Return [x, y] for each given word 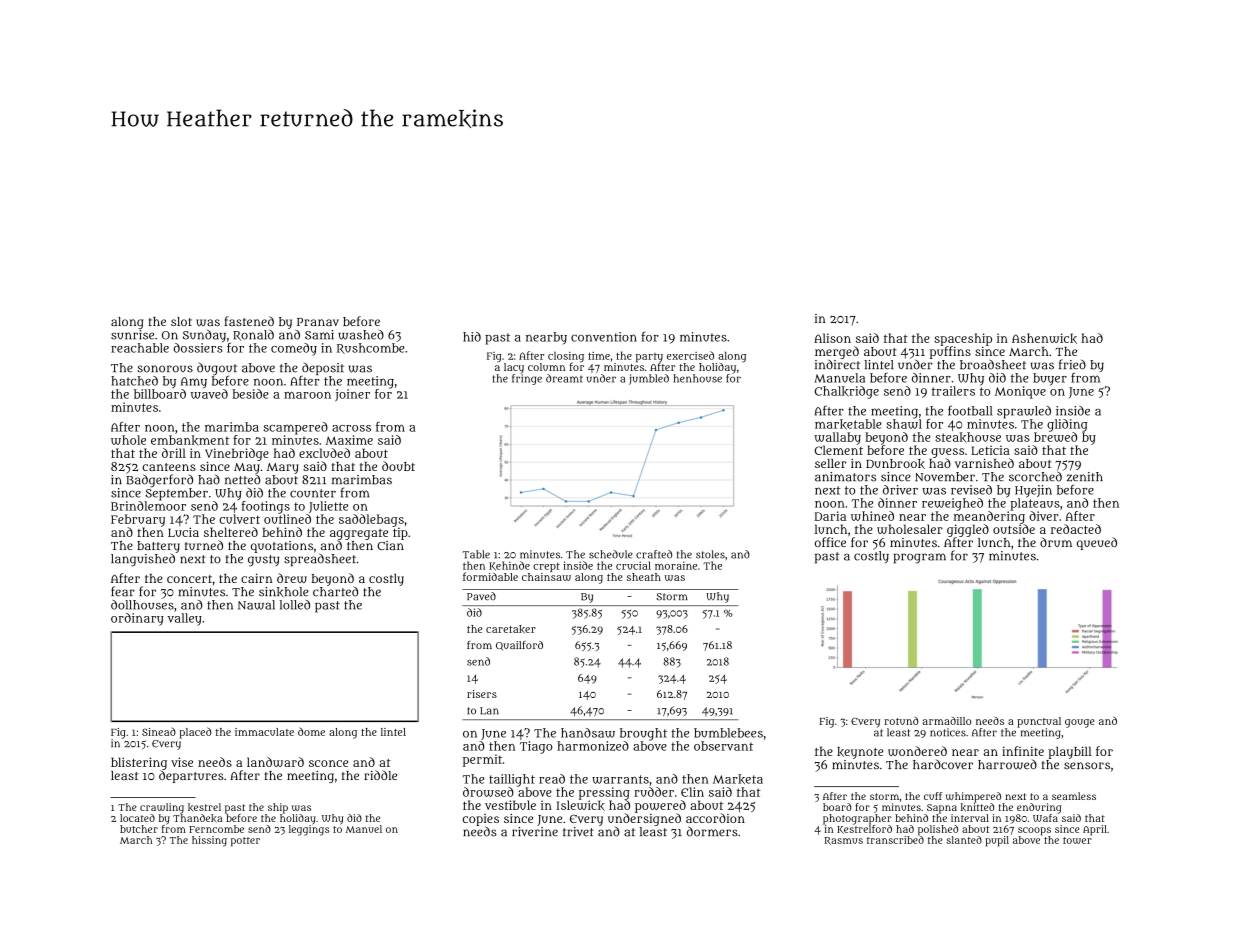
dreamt [564, 378]
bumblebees [728, 733]
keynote [860, 753]
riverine [535, 832]
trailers [953, 391]
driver [900, 490]
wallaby [837, 438]
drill [174, 453]
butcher [139, 829]
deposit [323, 369]
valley [184, 619]
